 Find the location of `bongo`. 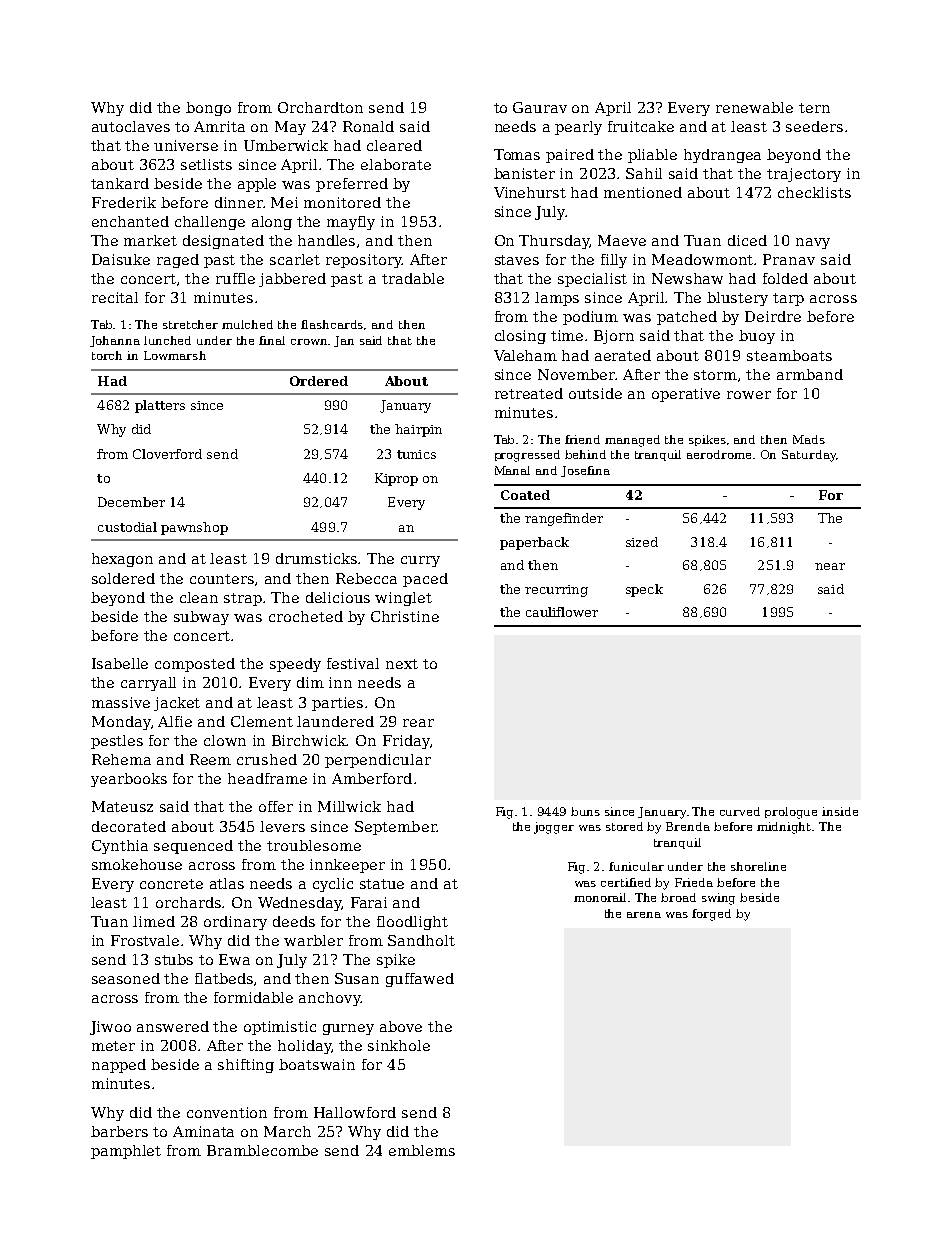

bongo is located at coordinates (208, 109).
